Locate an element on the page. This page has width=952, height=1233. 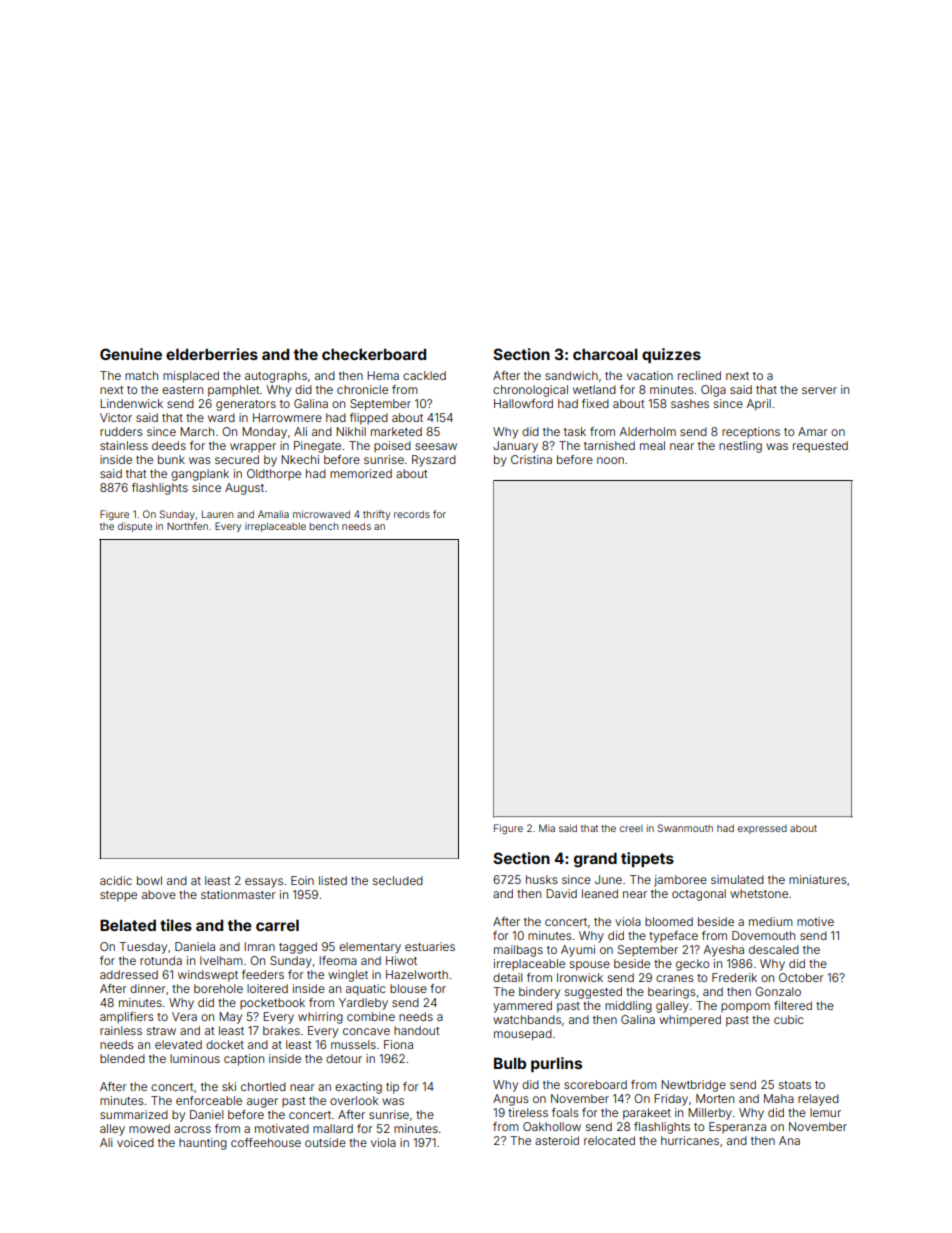
coffeehouse is located at coordinates (266, 1142).
